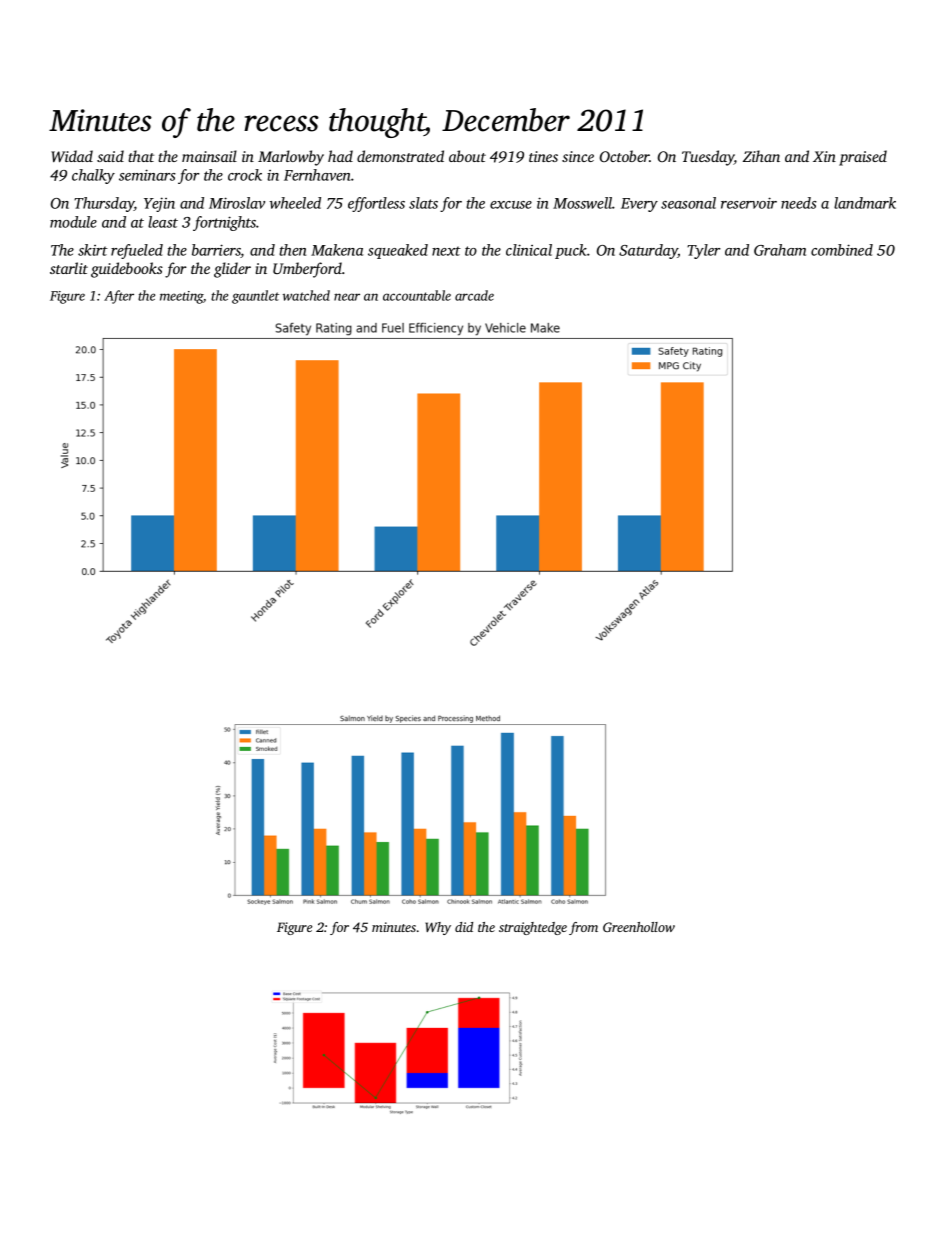  Describe the element at coordinates (119, 297) in the image. I see `After` at that location.
